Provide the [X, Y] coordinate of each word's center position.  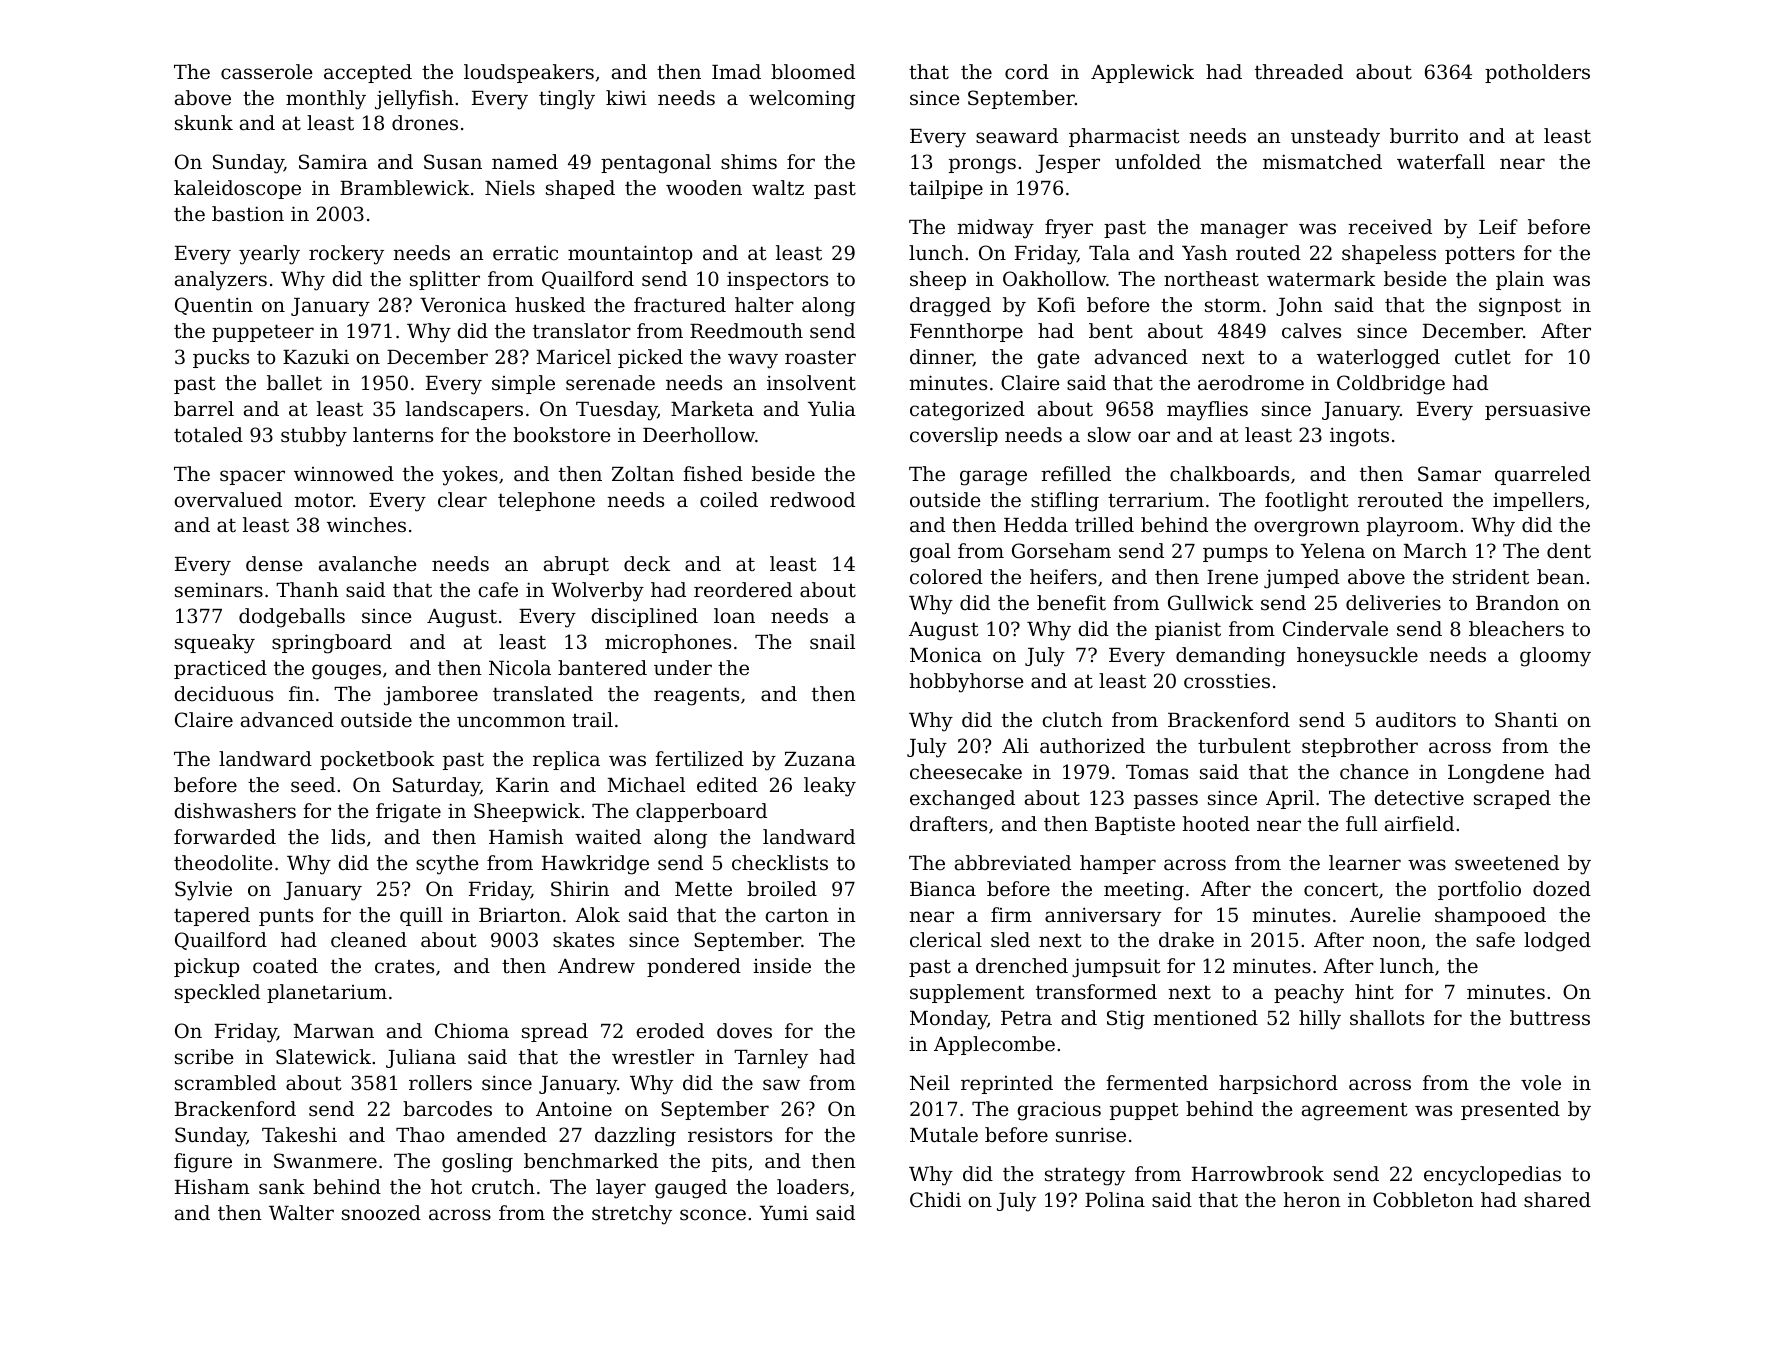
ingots [1359, 437]
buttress [1550, 1018]
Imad [736, 71]
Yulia [832, 408]
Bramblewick [404, 188]
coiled [729, 500]
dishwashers [235, 811]
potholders [1537, 73]
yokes [470, 476]
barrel [204, 409]
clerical [946, 939]
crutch [503, 1187]
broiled [782, 889]
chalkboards [1229, 473]
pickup [206, 967]
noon [1397, 942]
